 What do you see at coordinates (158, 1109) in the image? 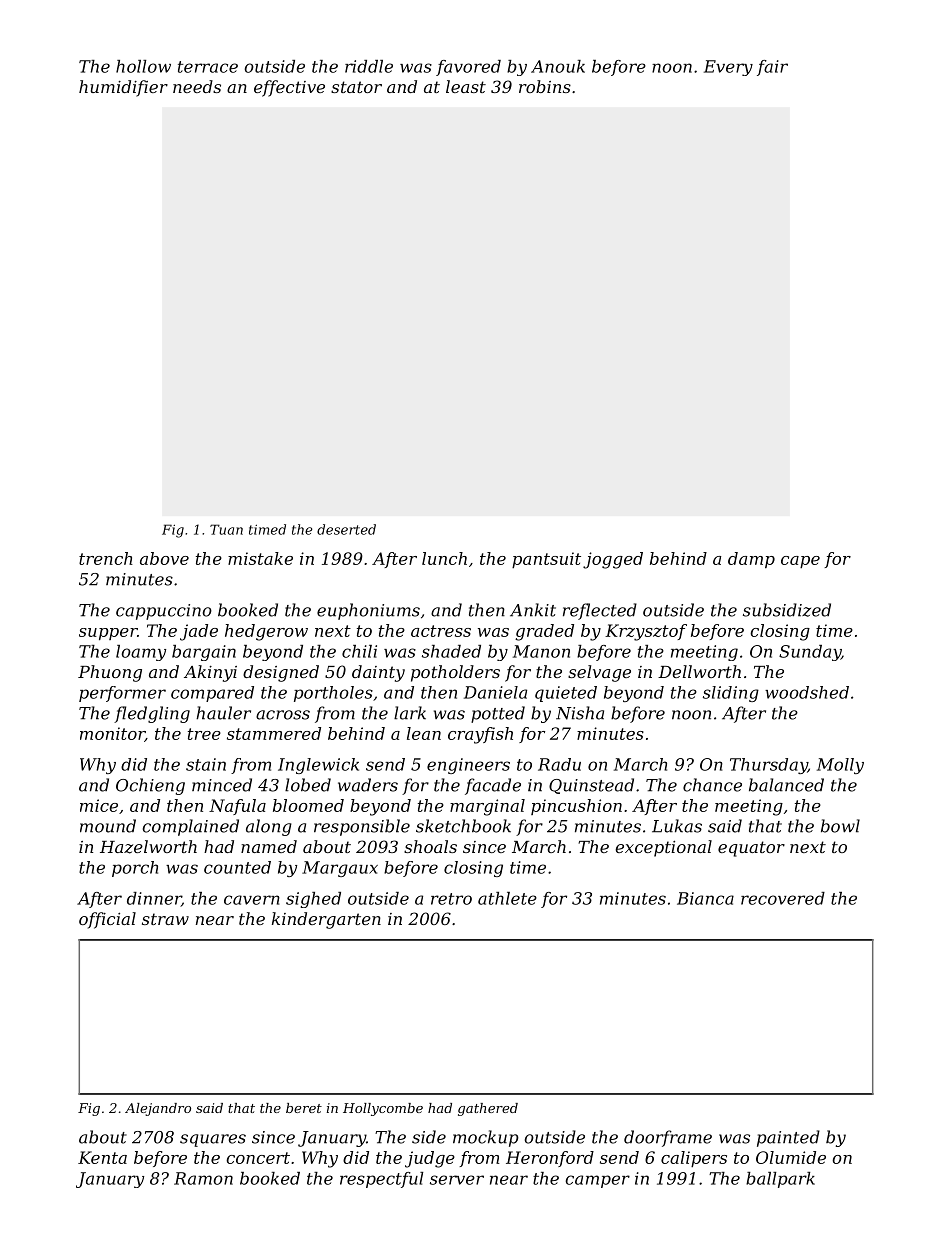
I see `Alejandro` at bounding box center [158, 1109].
